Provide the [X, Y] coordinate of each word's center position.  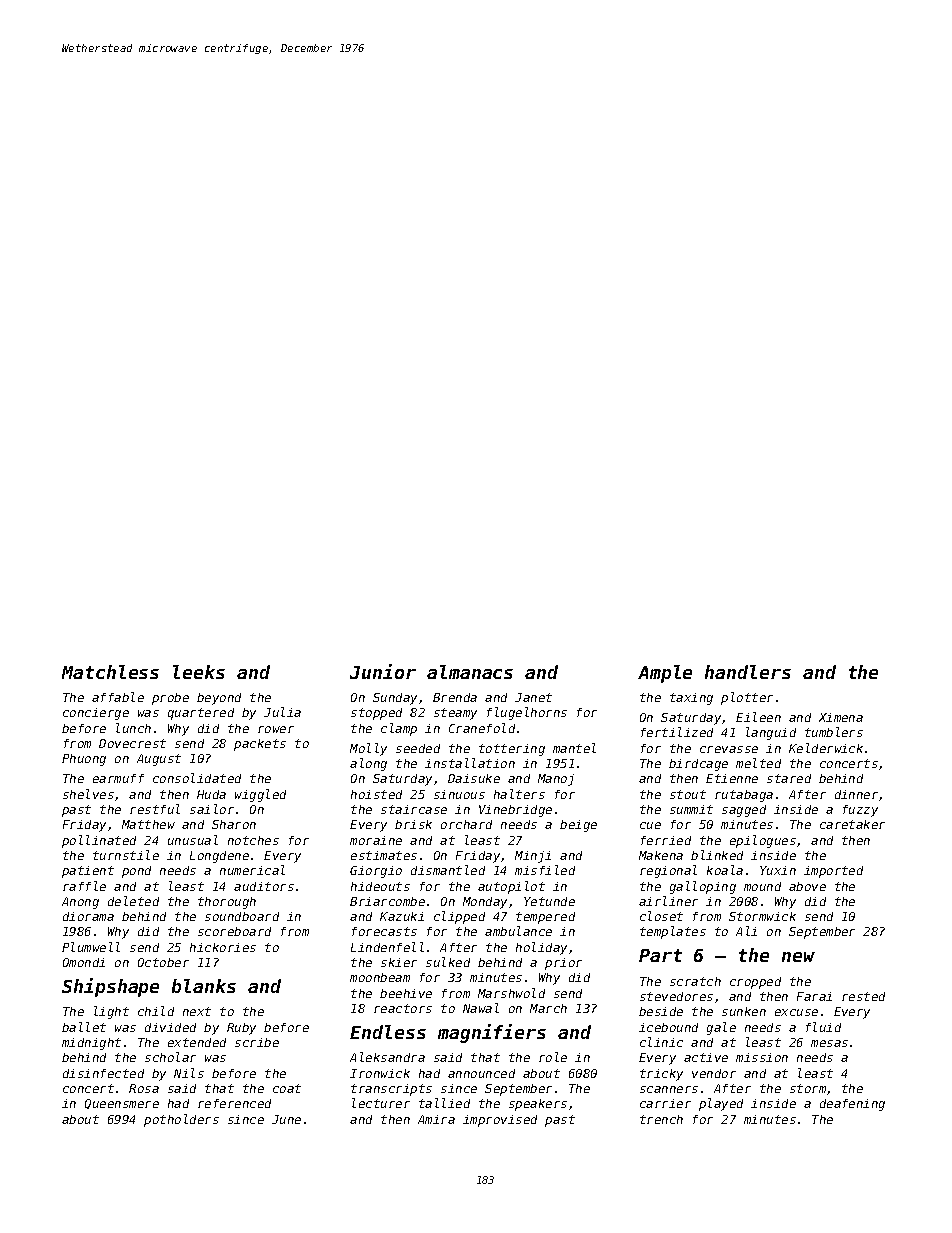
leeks [199, 672]
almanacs [470, 672]
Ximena [841, 717]
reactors [403, 1008]
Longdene [219, 857]
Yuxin [778, 870]
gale [721, 1028]
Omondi [84, 962]
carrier [665, 1103]
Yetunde [549, 901]
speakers [538, 1105]
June [286, 1119]
